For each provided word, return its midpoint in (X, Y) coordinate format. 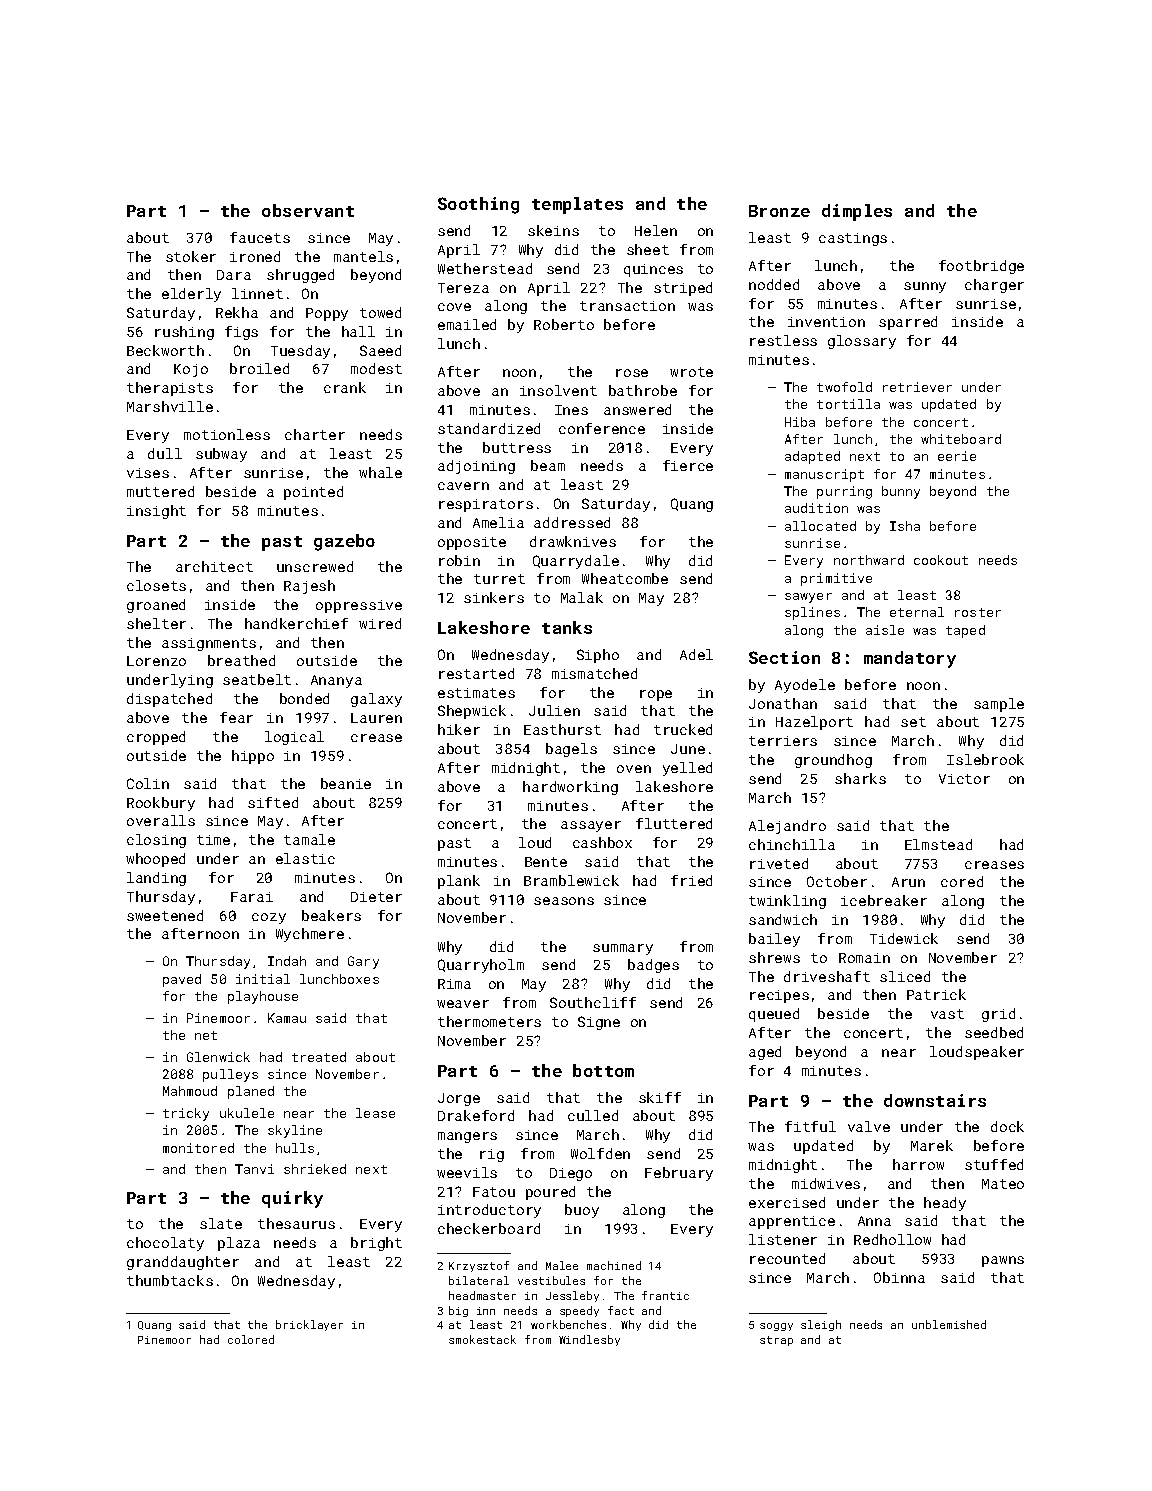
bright (376, 1244)
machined (614, 1265)
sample (999, 705)
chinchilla (792, 844)
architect (214, 566)
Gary (363, 962)
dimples (857, 212)
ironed (255, 256)
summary (623, 949)
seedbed (994, 1032)
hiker (459, 729)
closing (156, 841)
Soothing (478, 205)
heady (945, 1204)
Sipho (598, 656)
